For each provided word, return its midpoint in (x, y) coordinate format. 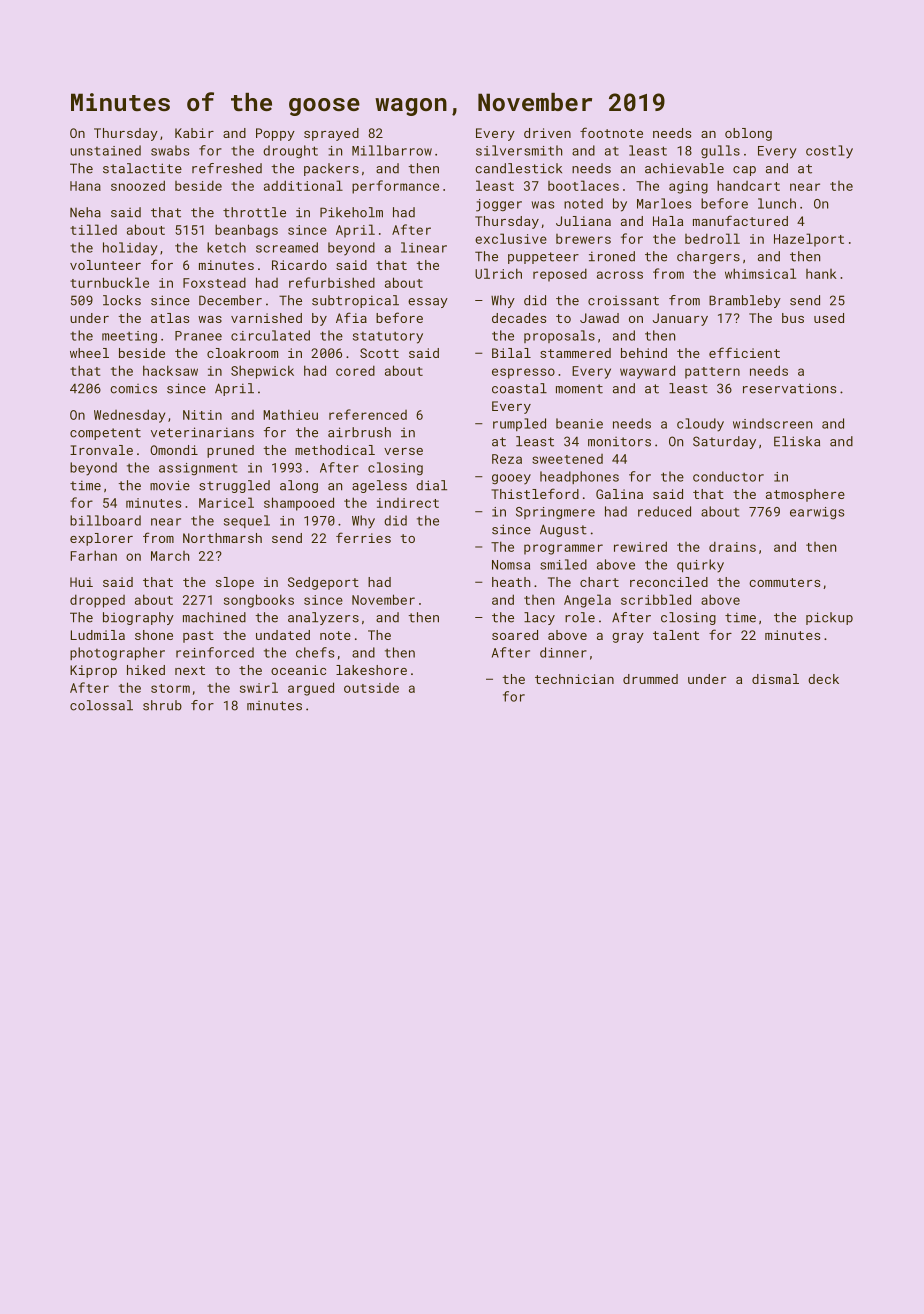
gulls (720, 152)
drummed (650, 679)
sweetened (567, 459)
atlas (170, 318)
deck (823, 679)
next (190, 670)
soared (515, 635)
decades (519, 318)
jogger (499, 205)
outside (371, 688)
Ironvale (101, 450)
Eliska (797, 441)
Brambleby (745, 301)
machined (214, 617)
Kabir (194, 133)
